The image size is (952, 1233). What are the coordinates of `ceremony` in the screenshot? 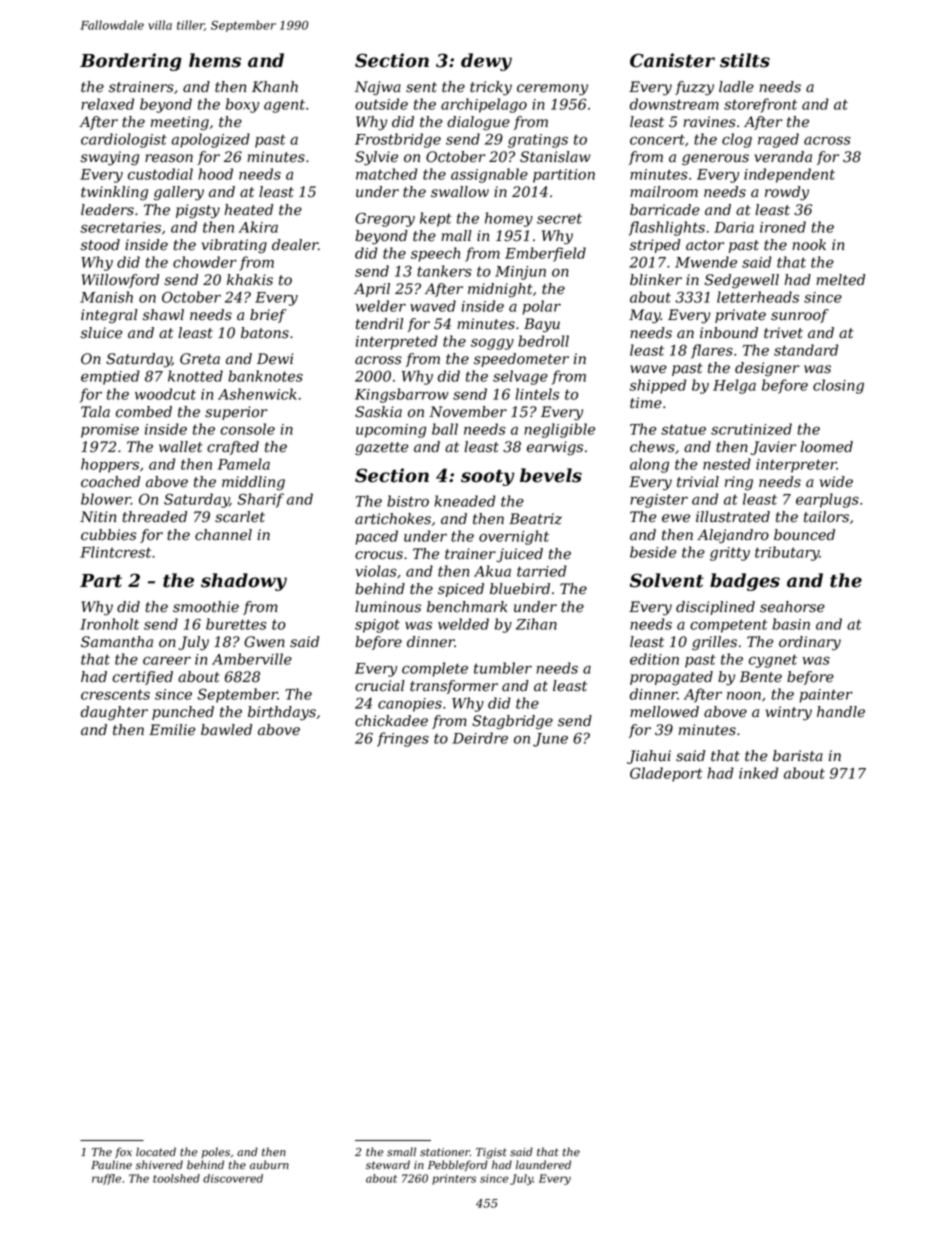 It's located at (552, 90).
